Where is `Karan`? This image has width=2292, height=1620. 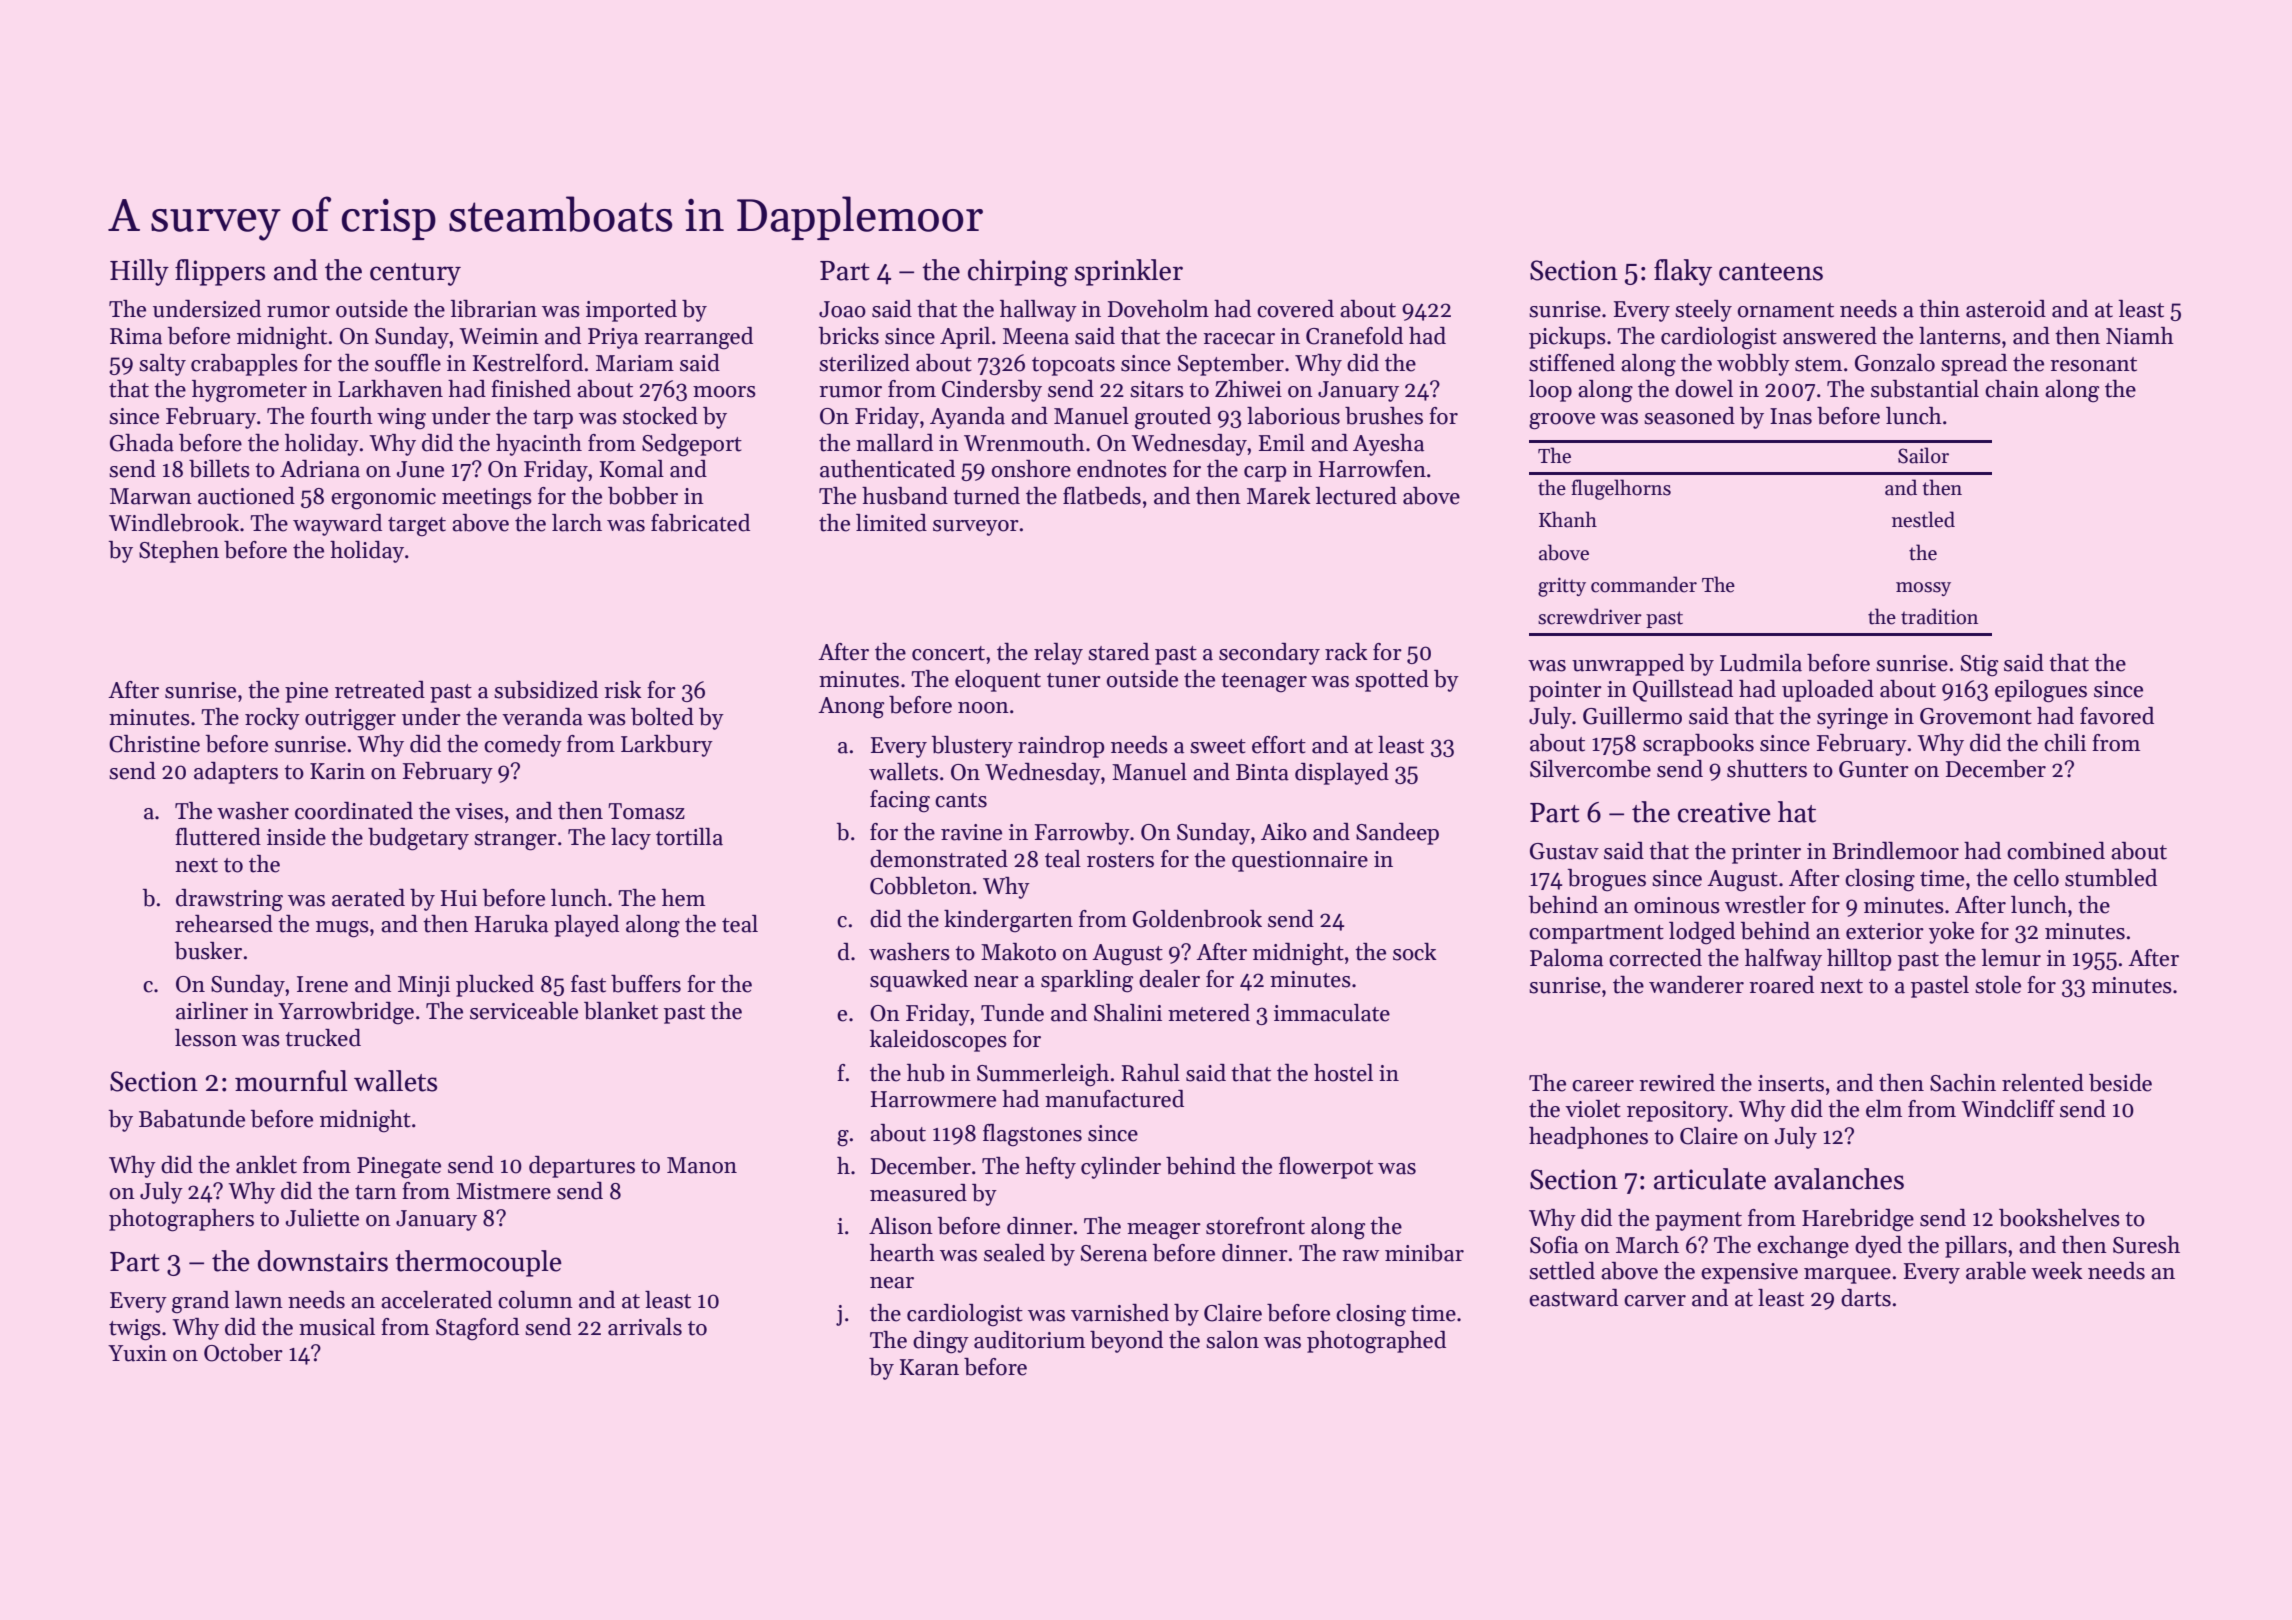 Karan is located at coordinates (929, 1367).
